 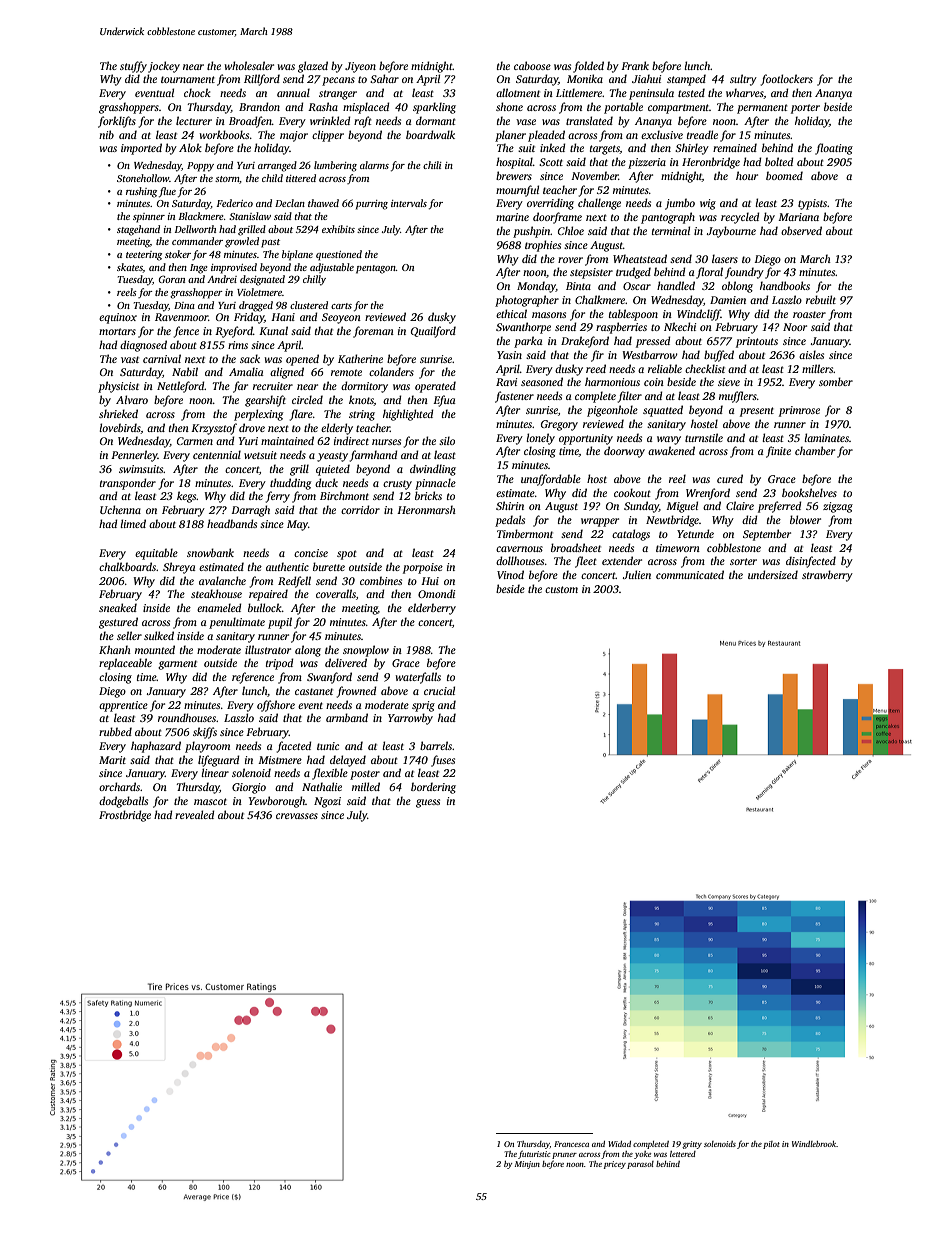 What do you see at coordinates (365, 775) in the screenshot?
I see `poster` at bounding box center [365, 775].
